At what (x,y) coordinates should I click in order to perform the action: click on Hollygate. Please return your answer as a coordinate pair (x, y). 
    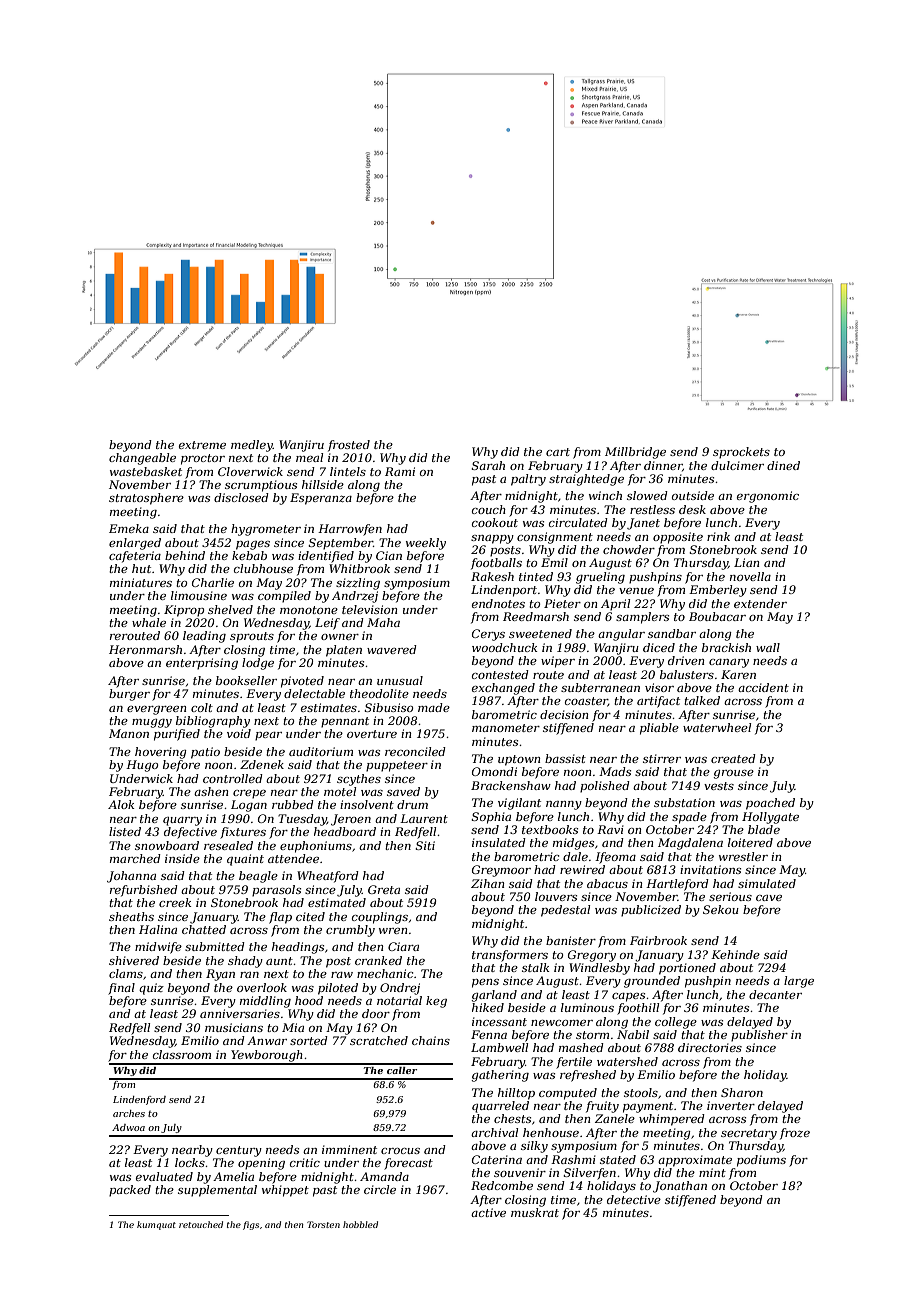
    Looking at the image, I should click on (770, 818).
